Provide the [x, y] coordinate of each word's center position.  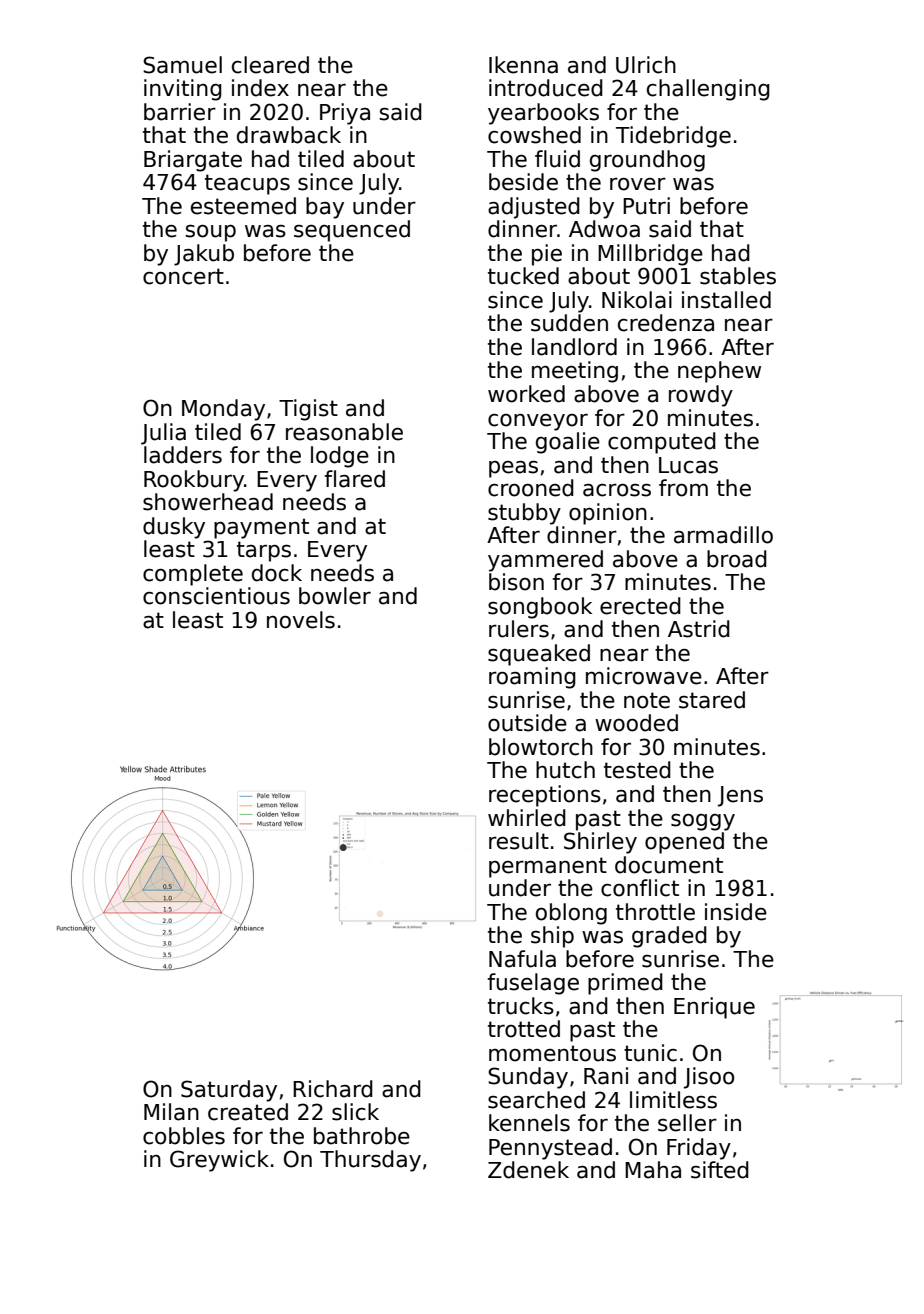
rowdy [701, 396]
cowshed [534, 135]
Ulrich [646, 65]
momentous [552, 1053]
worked [526, 394]
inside [736, 912]
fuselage [533, 984]
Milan [171, 1112]
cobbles [184, 1136]
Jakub [204, 255]
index [260, 88]
